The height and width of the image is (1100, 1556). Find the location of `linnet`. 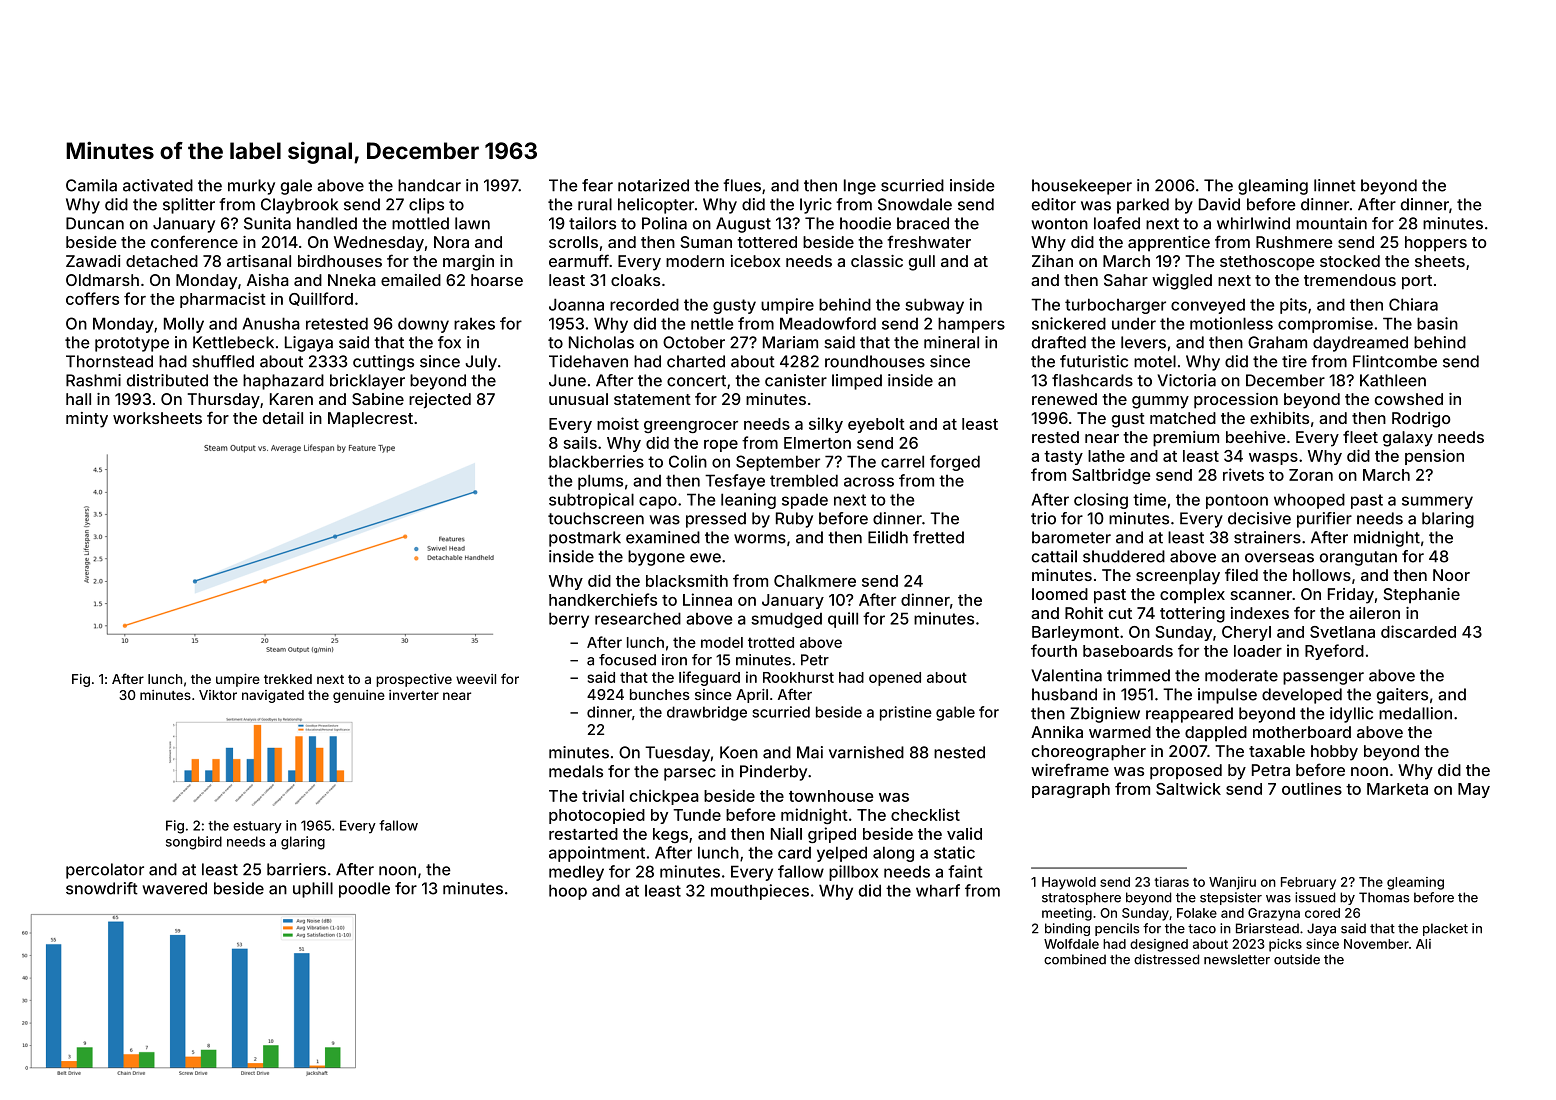

linnet is located at coordinates (1335, 185).
